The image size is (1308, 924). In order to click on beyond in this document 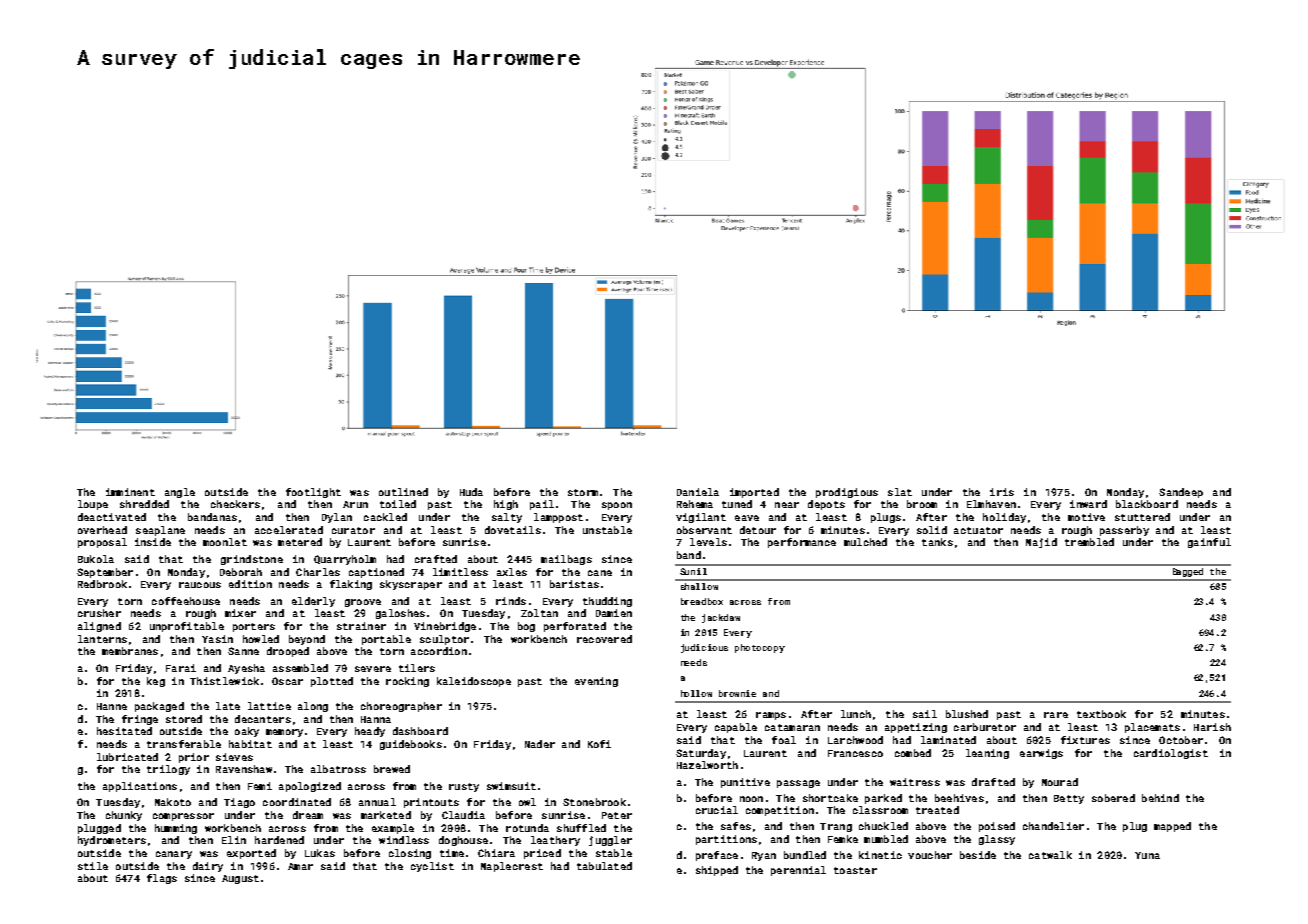, I will do `click(307, 640)`.
